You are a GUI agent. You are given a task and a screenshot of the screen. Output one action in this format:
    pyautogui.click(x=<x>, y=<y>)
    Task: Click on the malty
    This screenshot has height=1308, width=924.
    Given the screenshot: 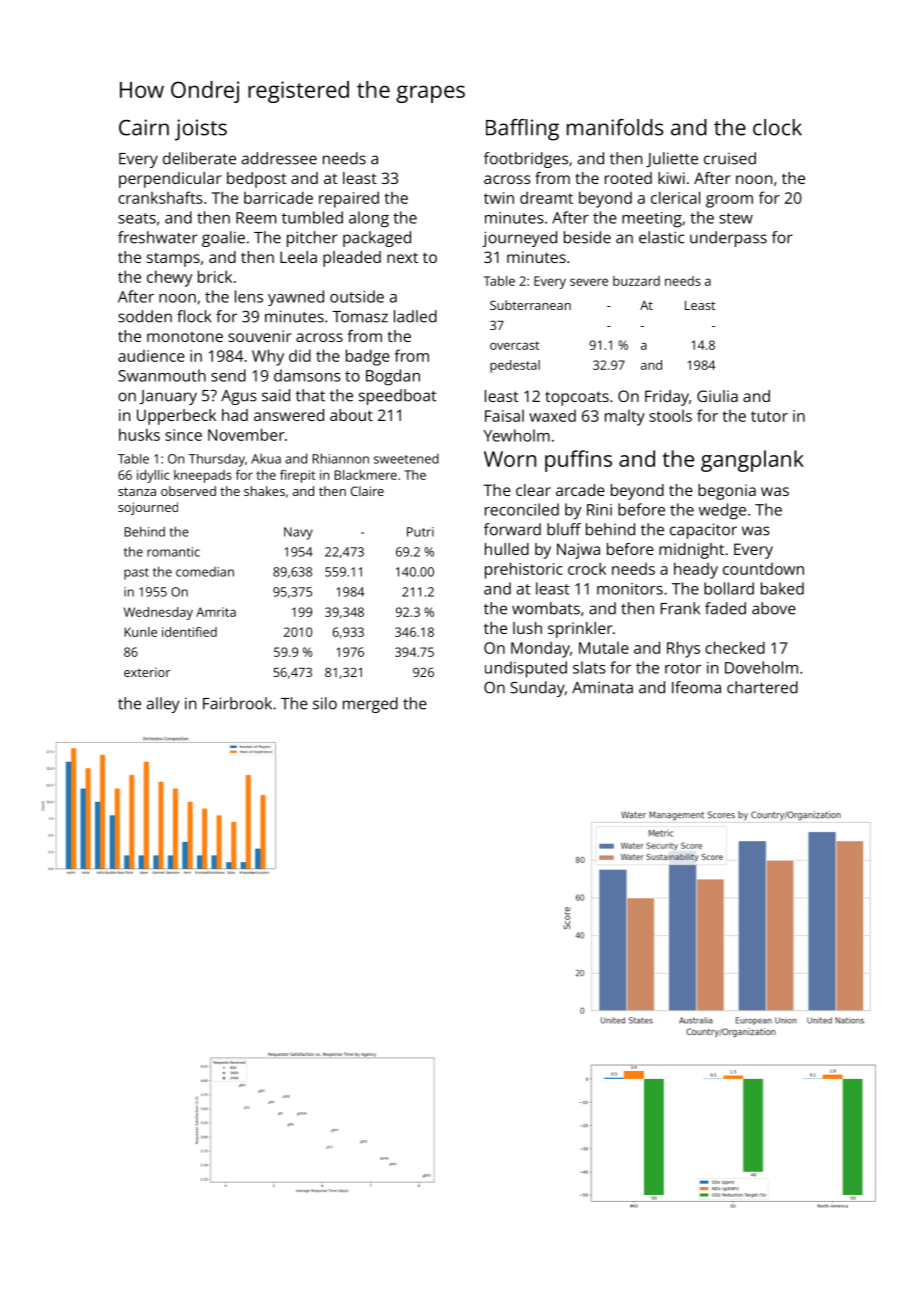 What is the action you would take?
    pyautogui.click(x=625, y=418)
